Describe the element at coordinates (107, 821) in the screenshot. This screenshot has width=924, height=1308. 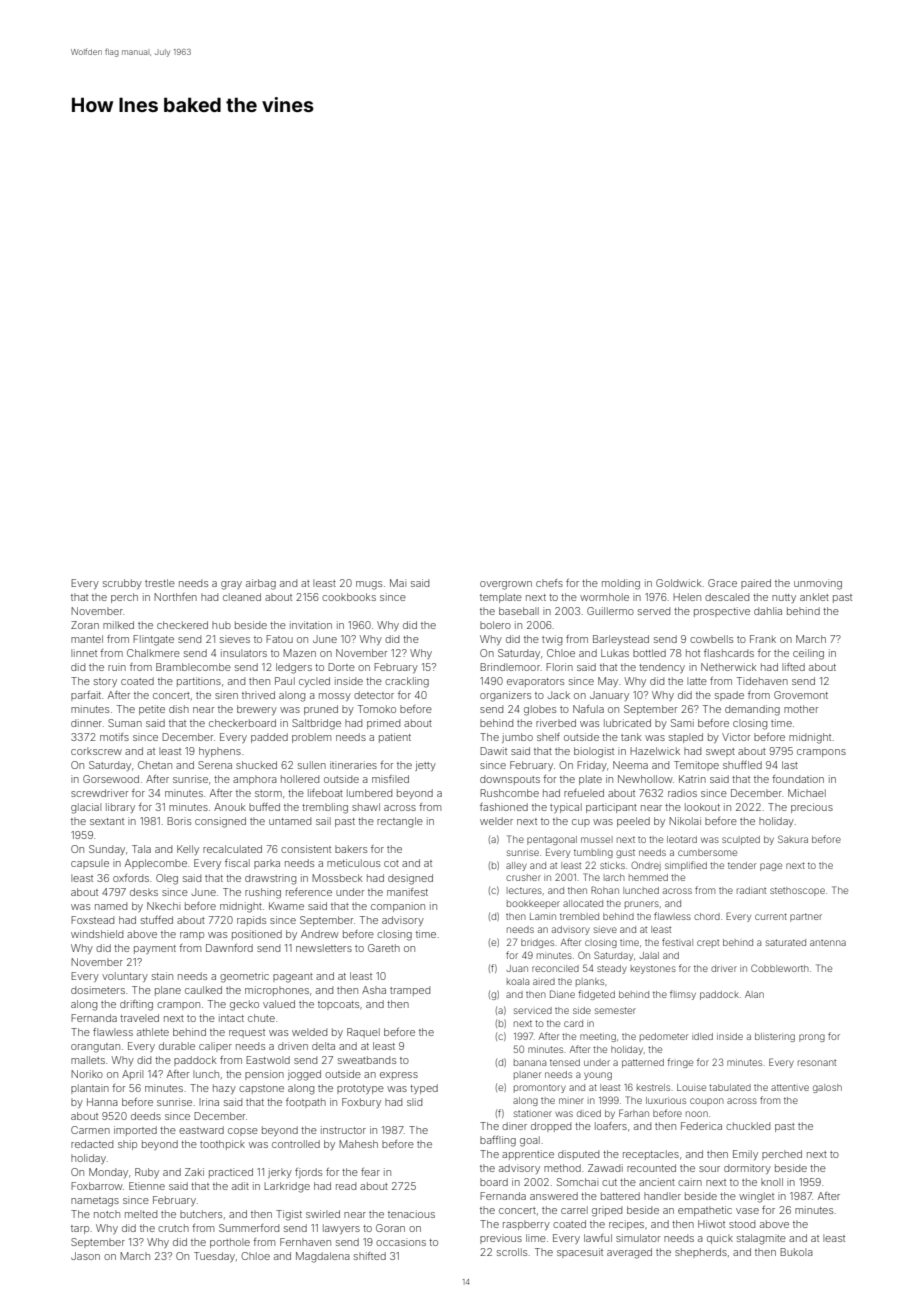
I see `sextant` at that location.
